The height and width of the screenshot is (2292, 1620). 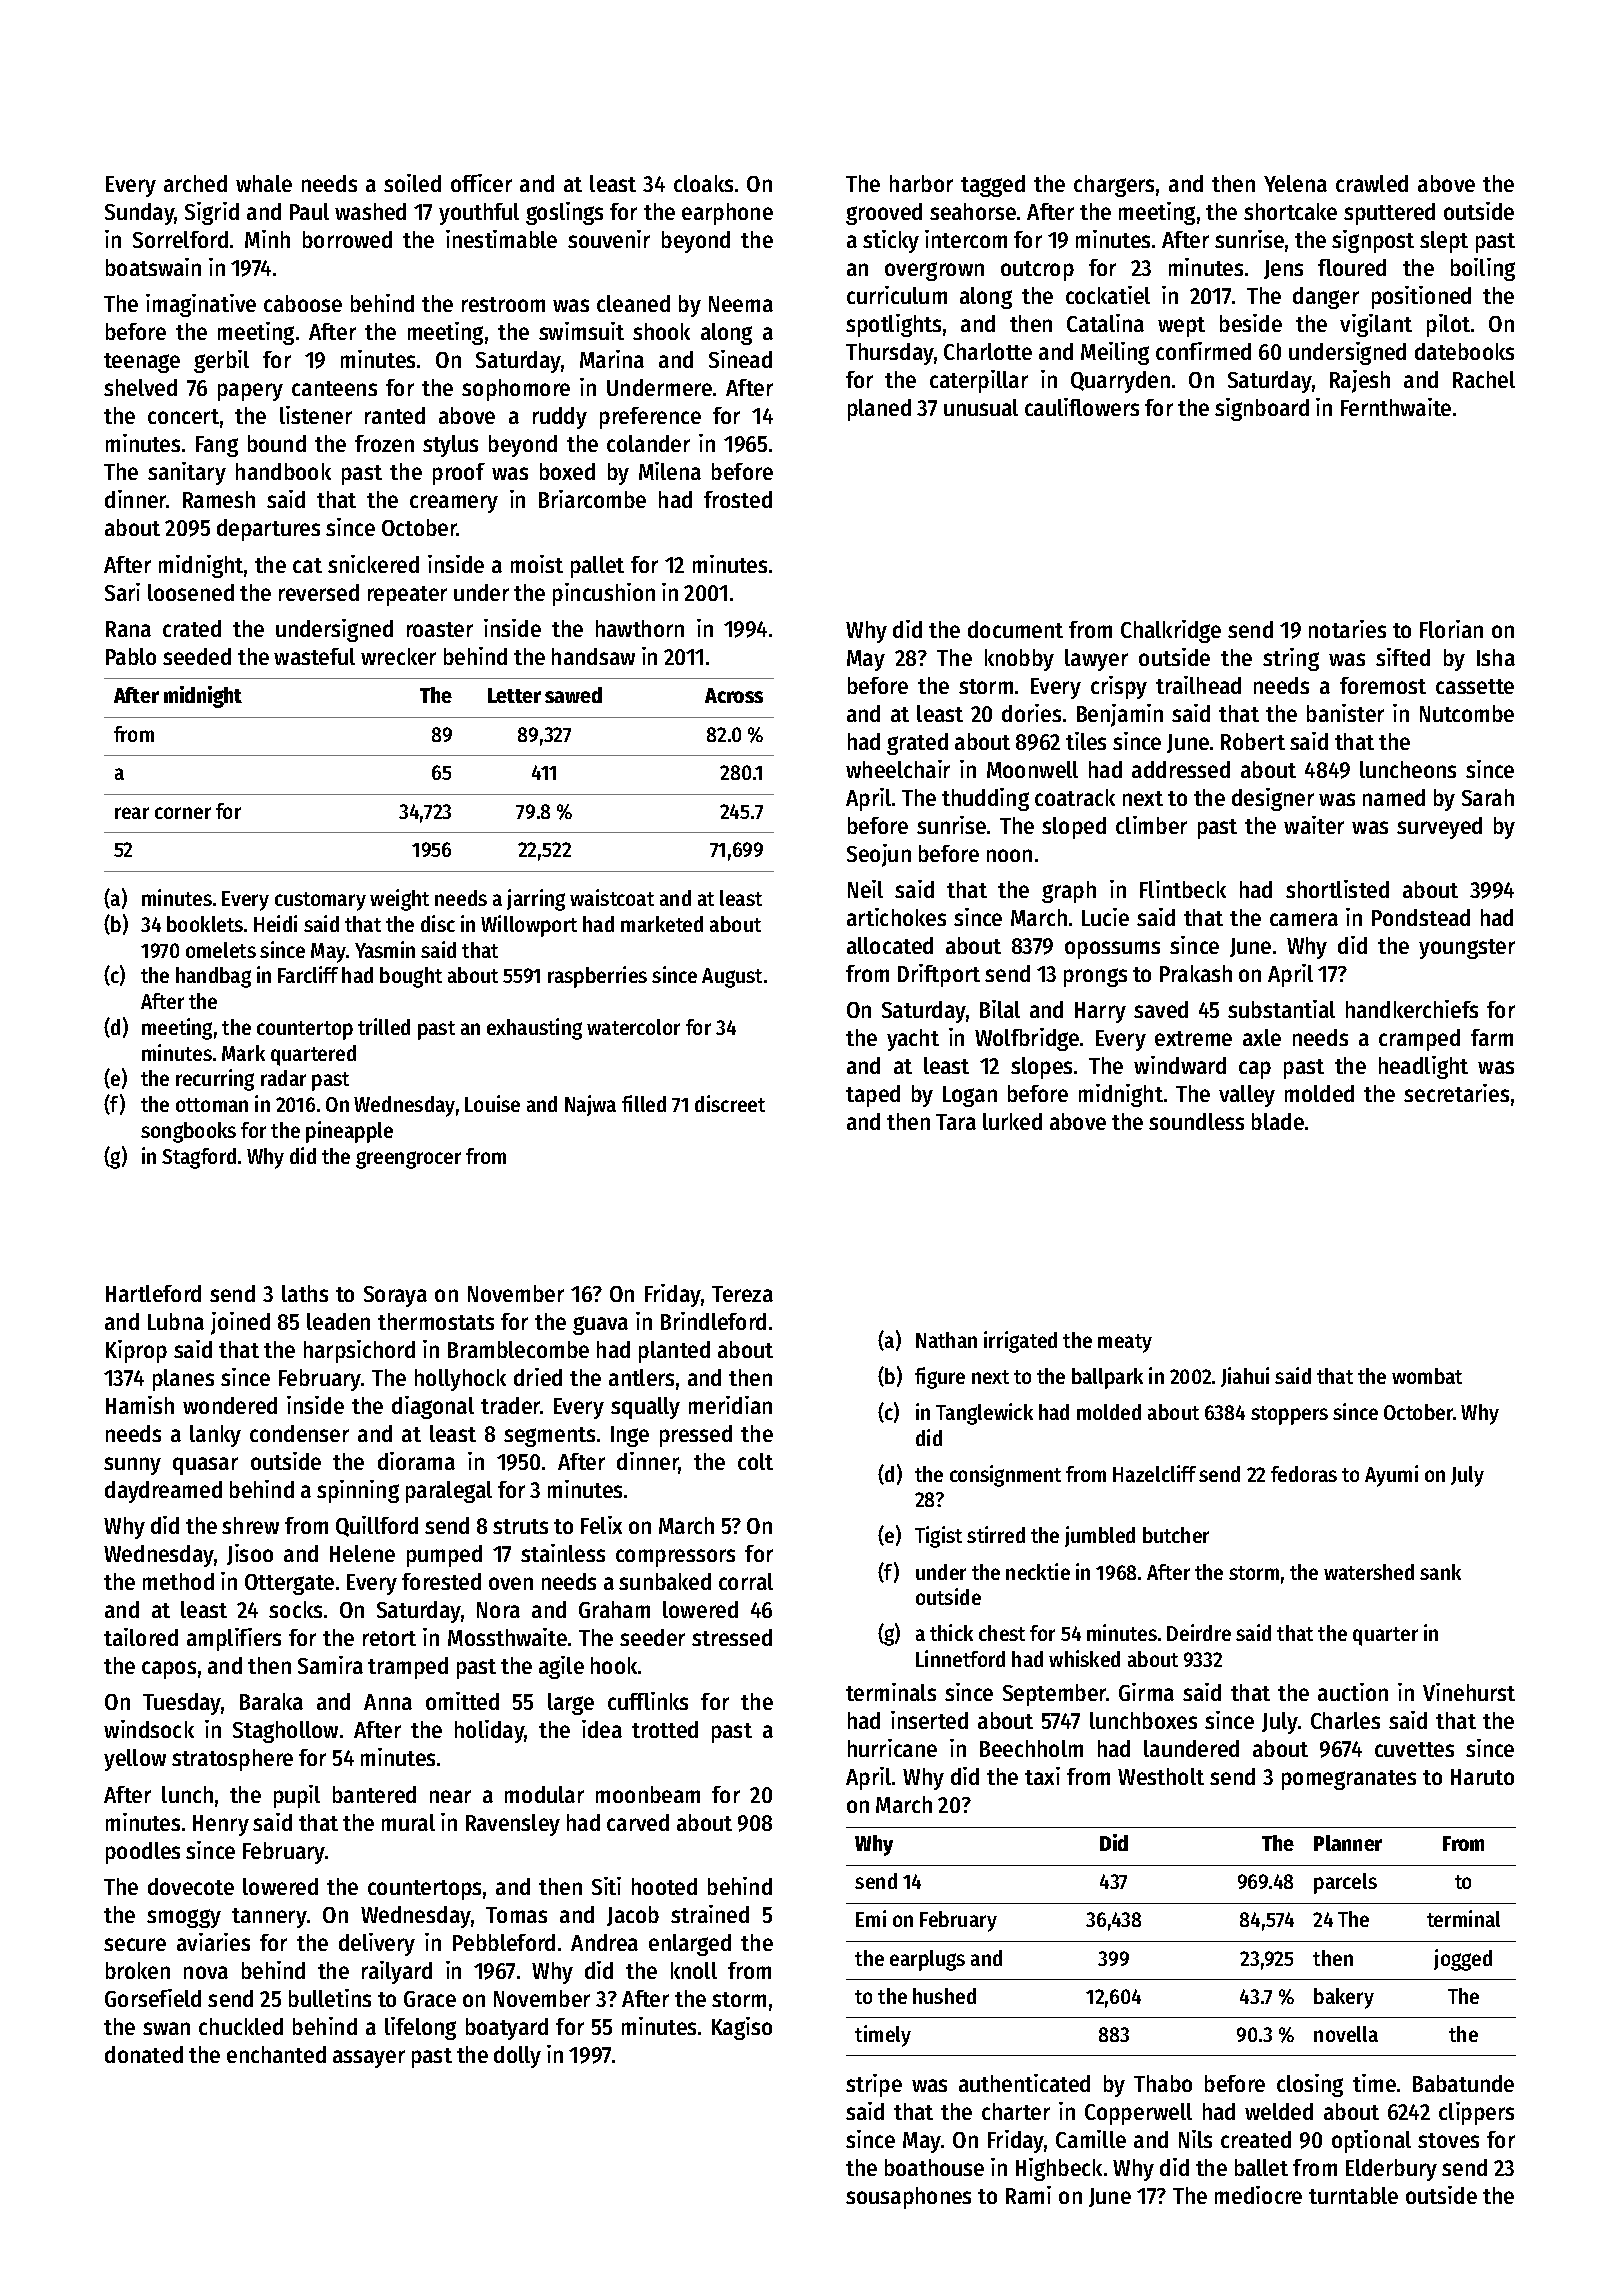 What do you see at coordinates (921, 183) in the screenshot?
I see `harbor` at bounding box center [921, 183].
